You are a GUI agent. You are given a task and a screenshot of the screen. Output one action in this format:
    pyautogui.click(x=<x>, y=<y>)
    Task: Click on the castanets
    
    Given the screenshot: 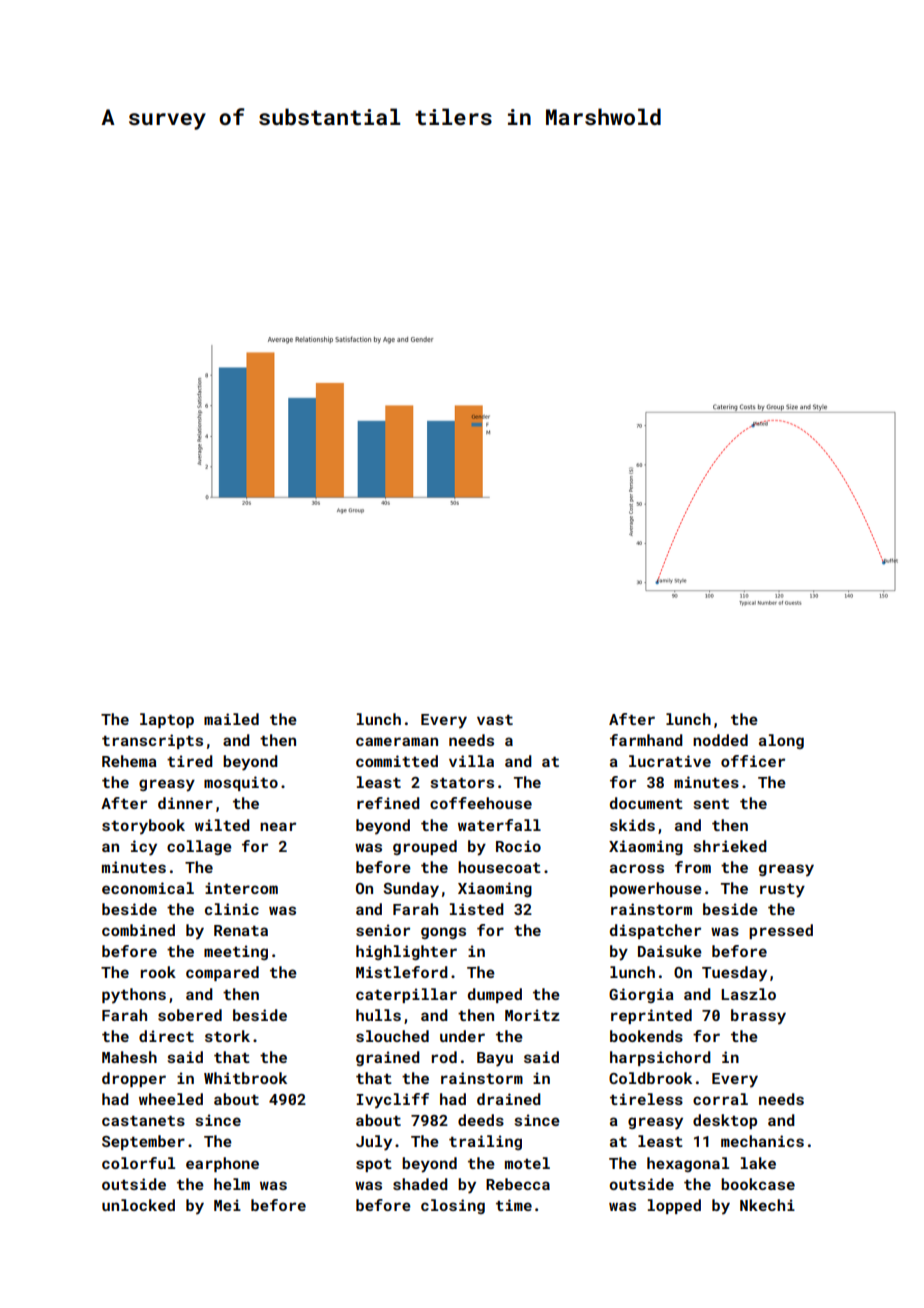 What is the action you would take?
    pyautogui.click(x=143, y=1121)
